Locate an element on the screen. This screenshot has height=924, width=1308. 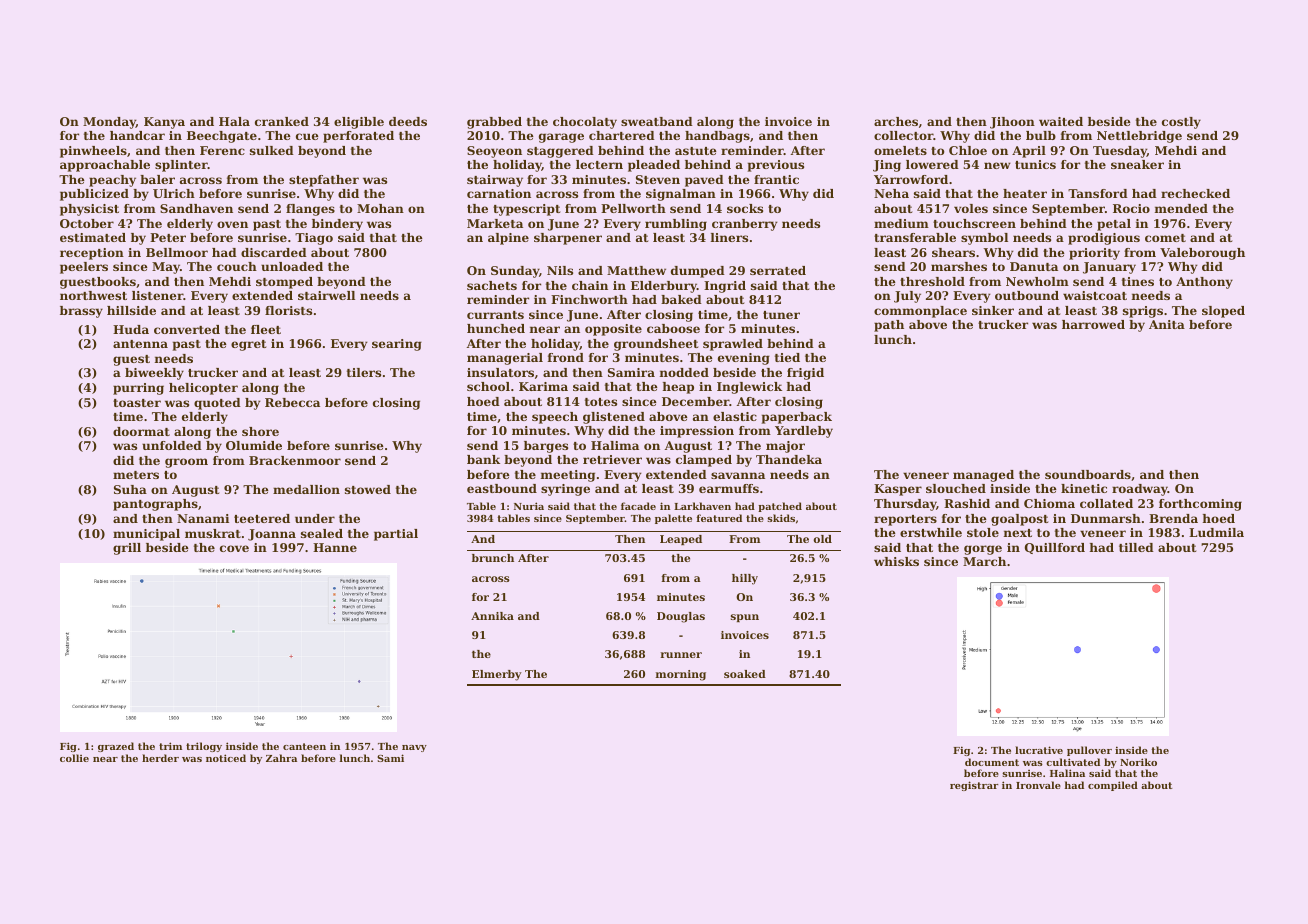
Kanya is located at coordinates (164, 123).
